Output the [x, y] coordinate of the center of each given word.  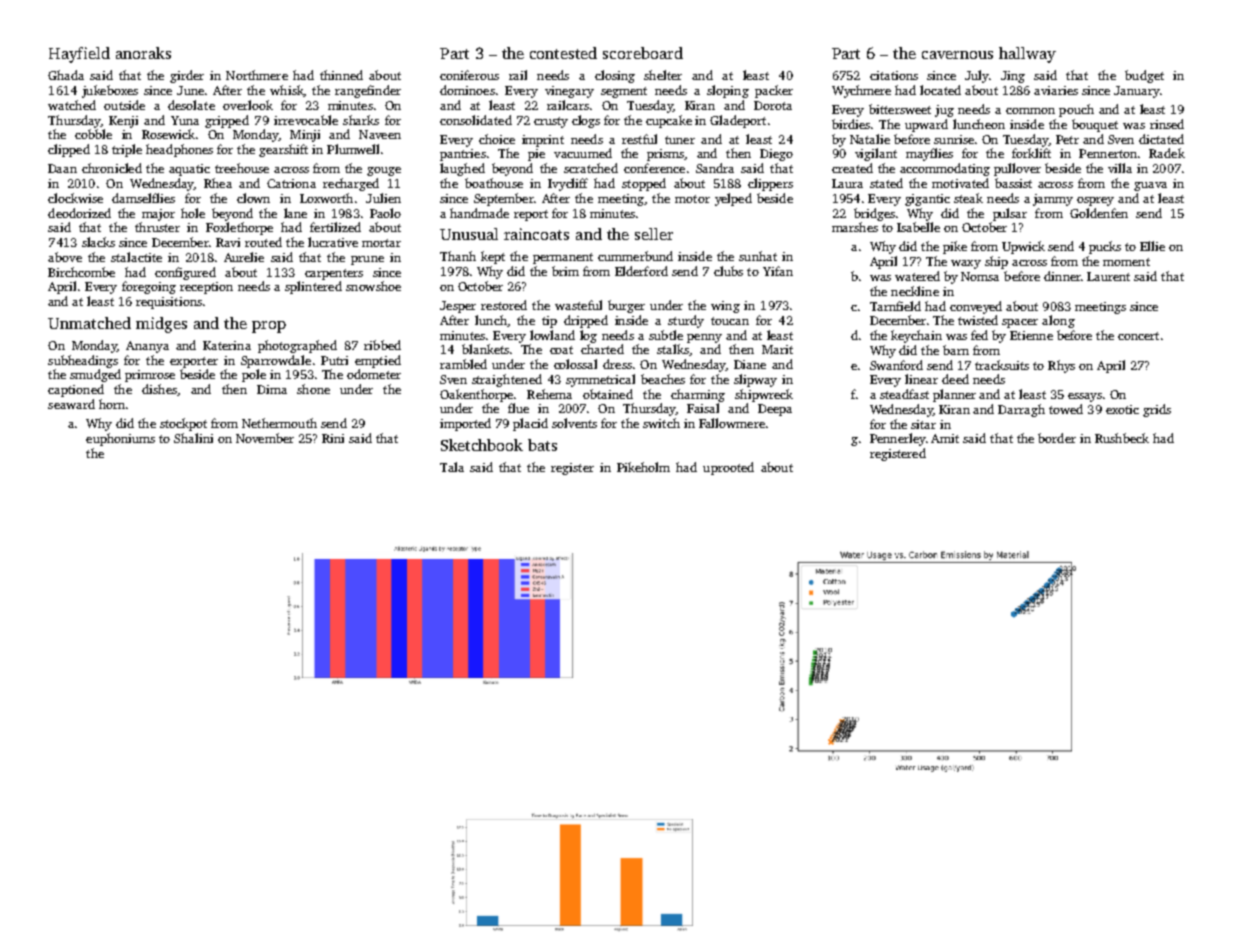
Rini [333, 438]
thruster [157, 227]
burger [626, 306]
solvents [574, 423]
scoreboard [643, 53]
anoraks [143, 53]
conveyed [976, 307]
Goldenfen [1099, 213]
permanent [563, 258]
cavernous [957, 55]
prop [269, 327]
